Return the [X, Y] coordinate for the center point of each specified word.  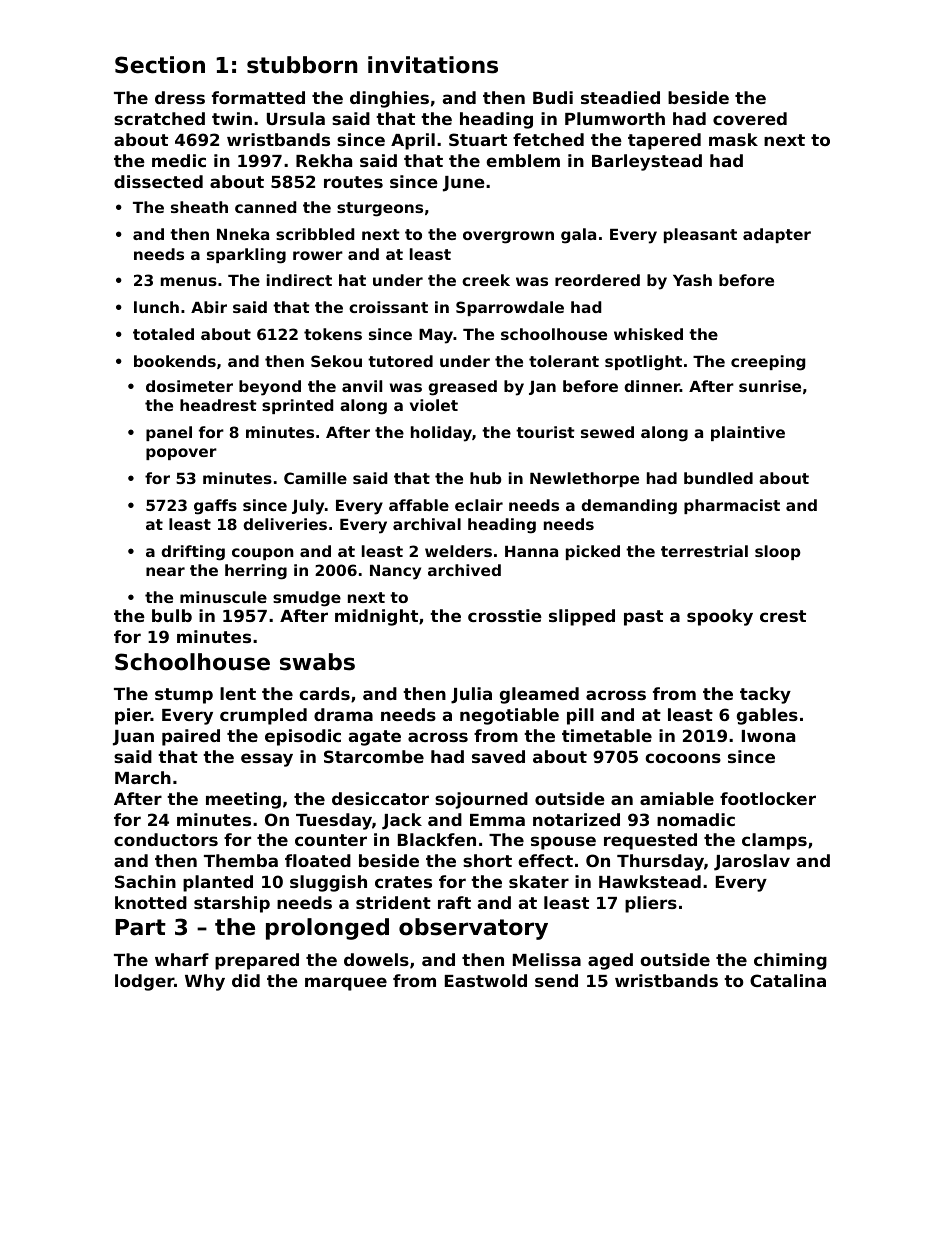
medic [179, 160]
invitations [433, 65]
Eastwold [486, 980]
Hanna [531, 551]
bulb [172, 615]
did [246, 980]
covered [750, 118]
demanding [629, 507]
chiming [790, 961]
